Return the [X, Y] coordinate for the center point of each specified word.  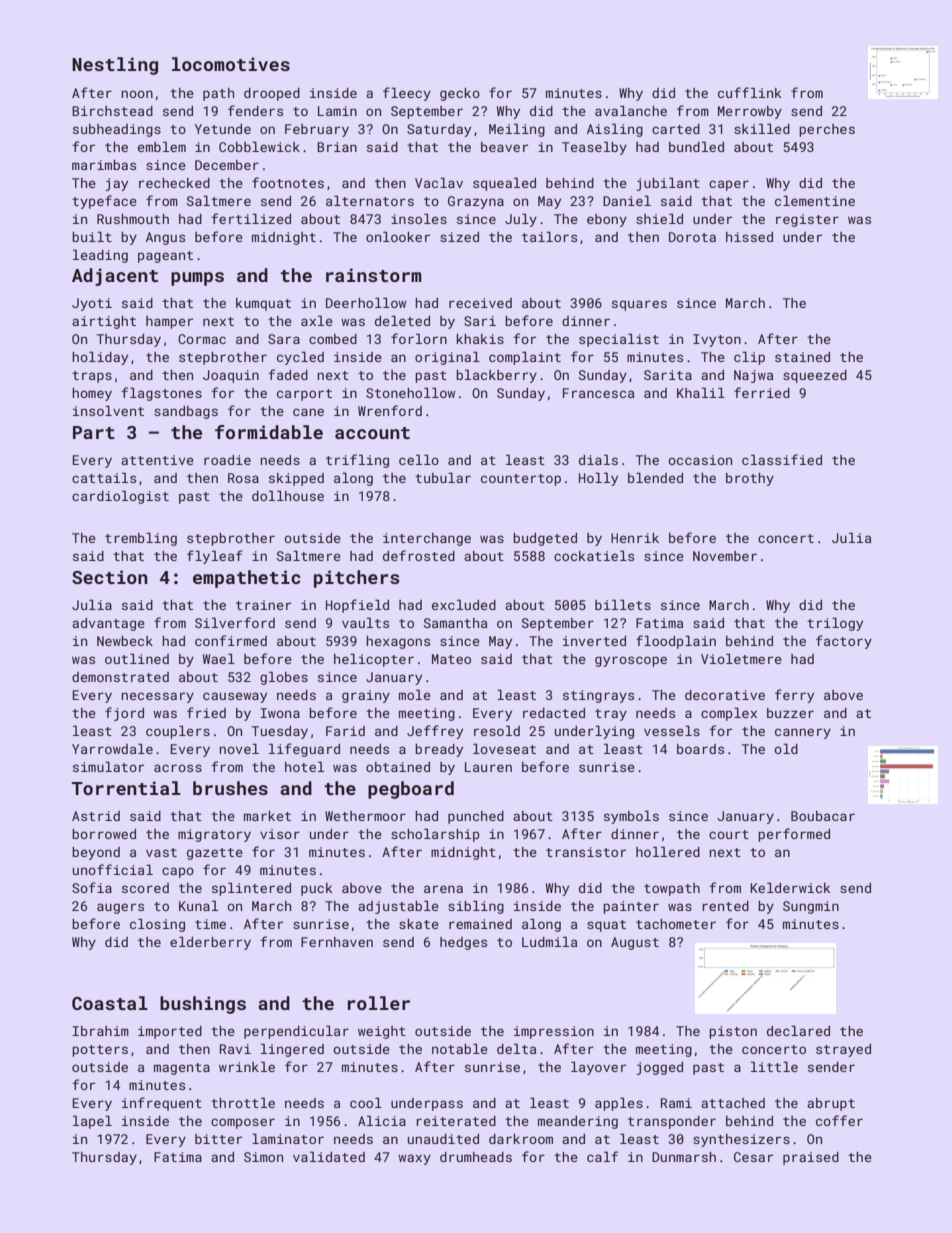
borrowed [104, 834]
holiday [100, 358]
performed [794, 835]
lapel [92, 1122]
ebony [607, 220]
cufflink [750, 92]
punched [476, 817]
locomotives [231, 64]
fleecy [407, 94]
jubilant [668, 184]
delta [516, 1048]
